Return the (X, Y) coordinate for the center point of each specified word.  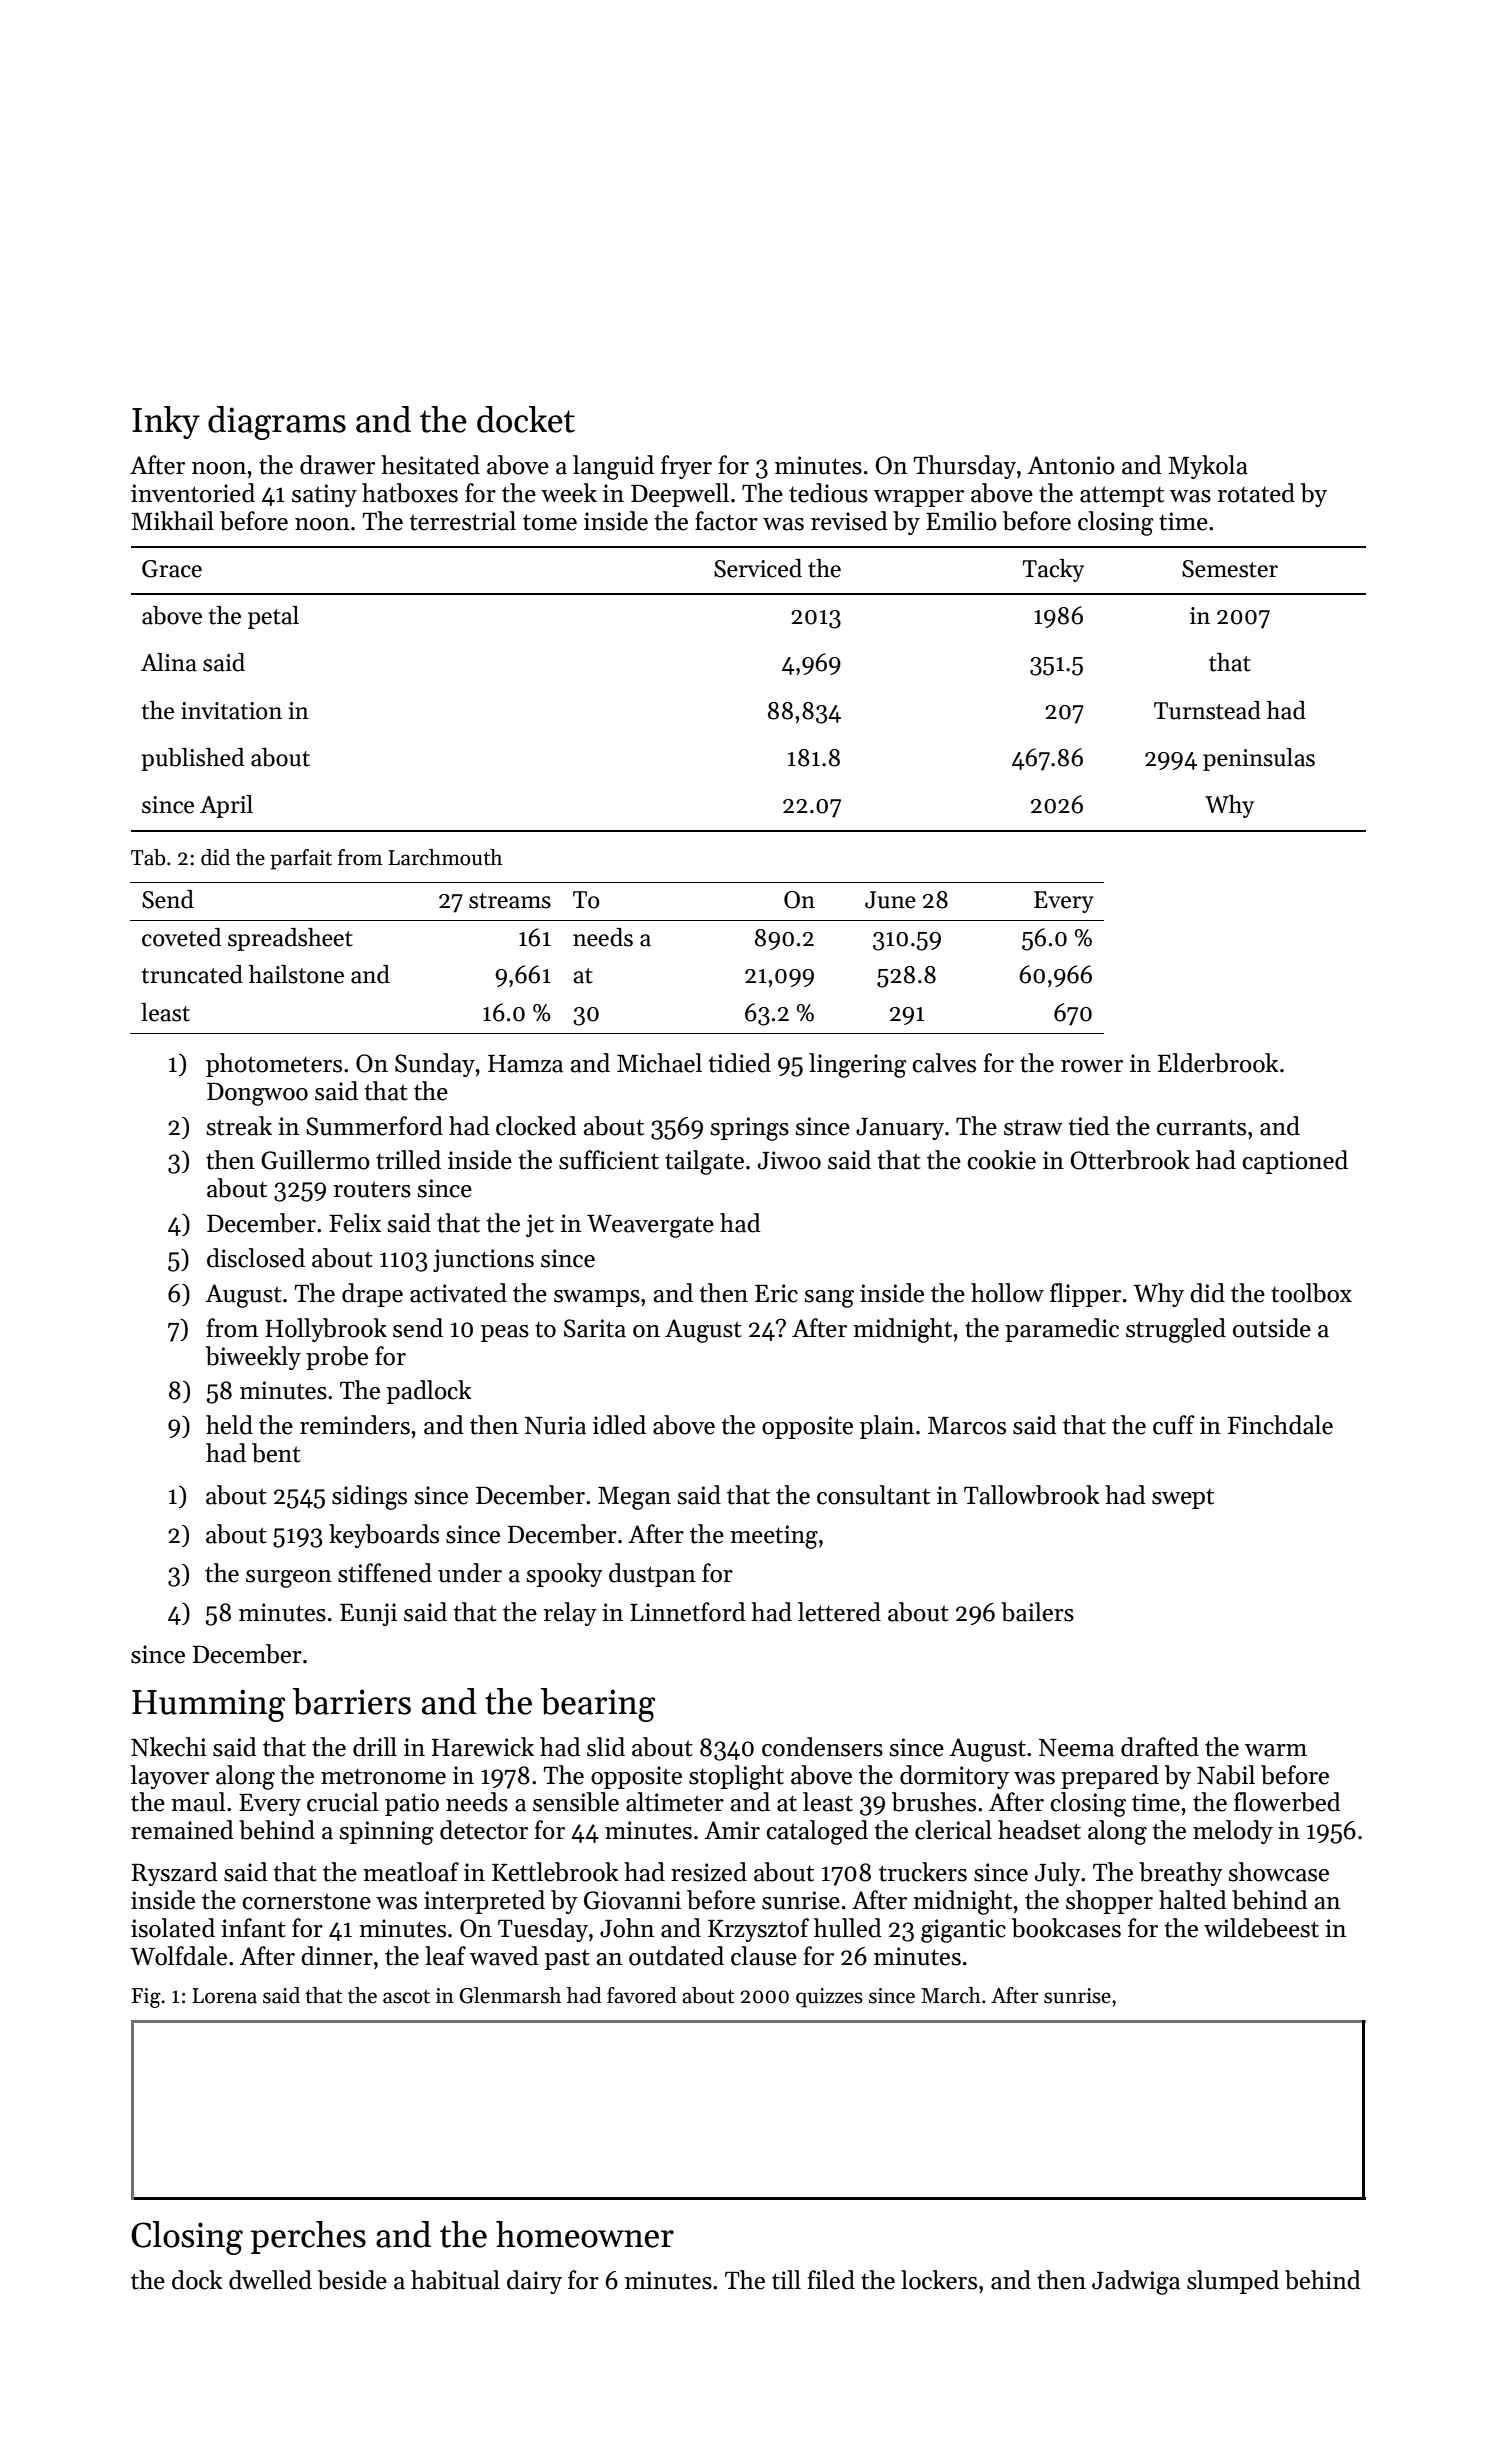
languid (613, 467)
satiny (324, 495)
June (890, 900)
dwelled (270, 2280)
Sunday (435, 1065)
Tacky (1053, 570)
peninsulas (1259, 759)
